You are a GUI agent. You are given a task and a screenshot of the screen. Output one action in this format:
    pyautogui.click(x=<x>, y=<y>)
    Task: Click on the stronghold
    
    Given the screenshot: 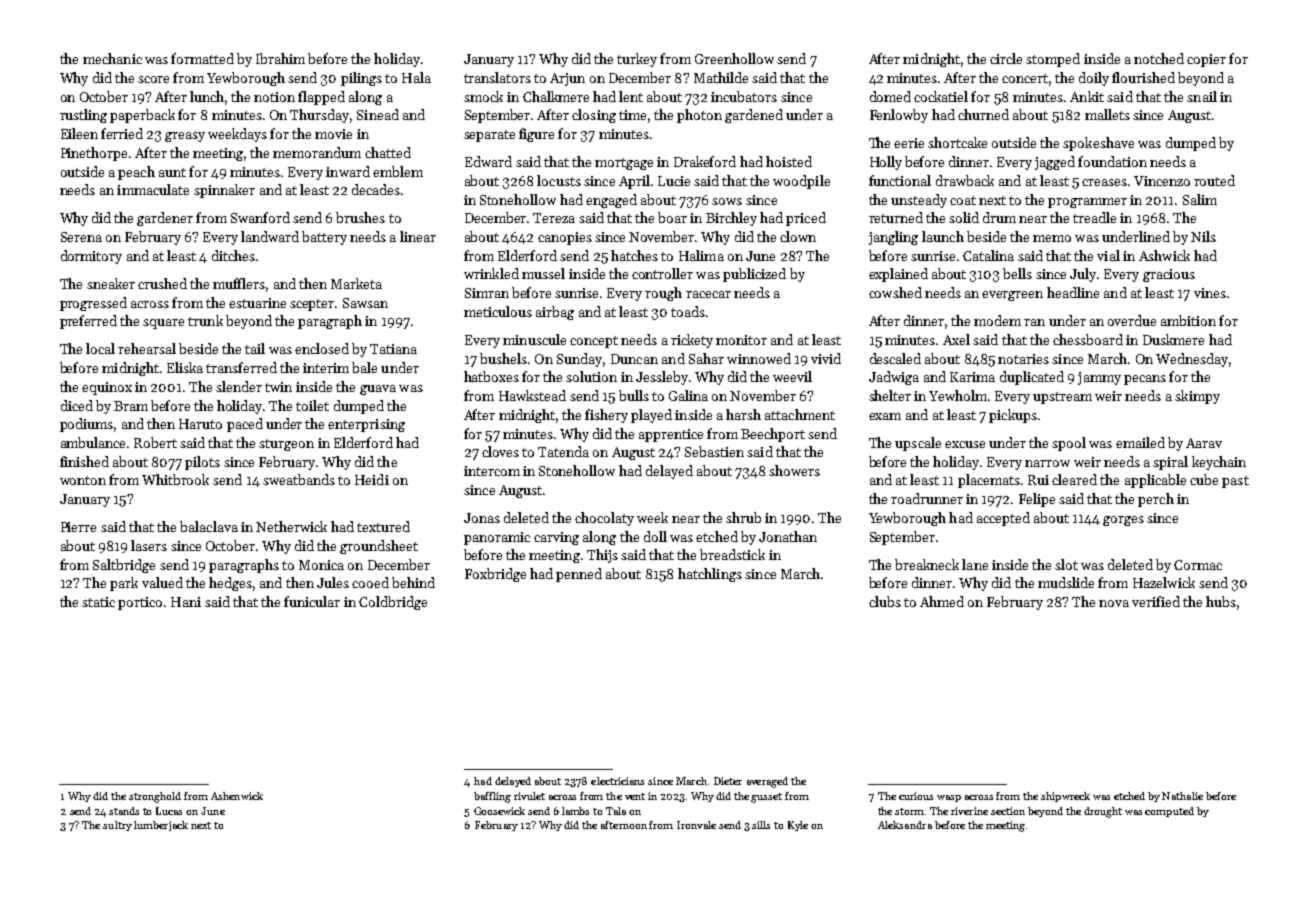 What is the action you would take?
    pyautogui.click(x=155, y=797)
